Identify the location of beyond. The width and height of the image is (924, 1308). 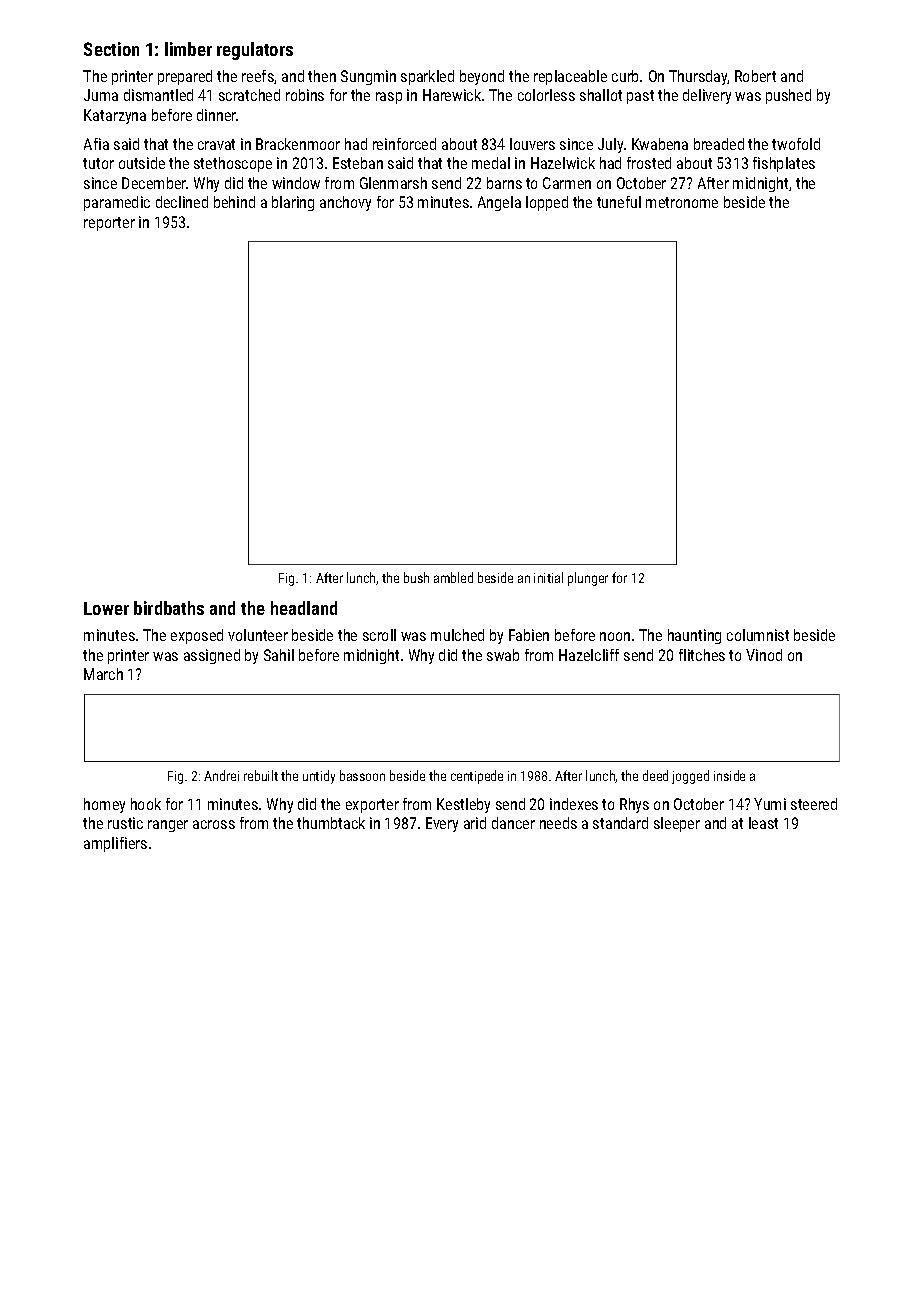
(482, 77).
